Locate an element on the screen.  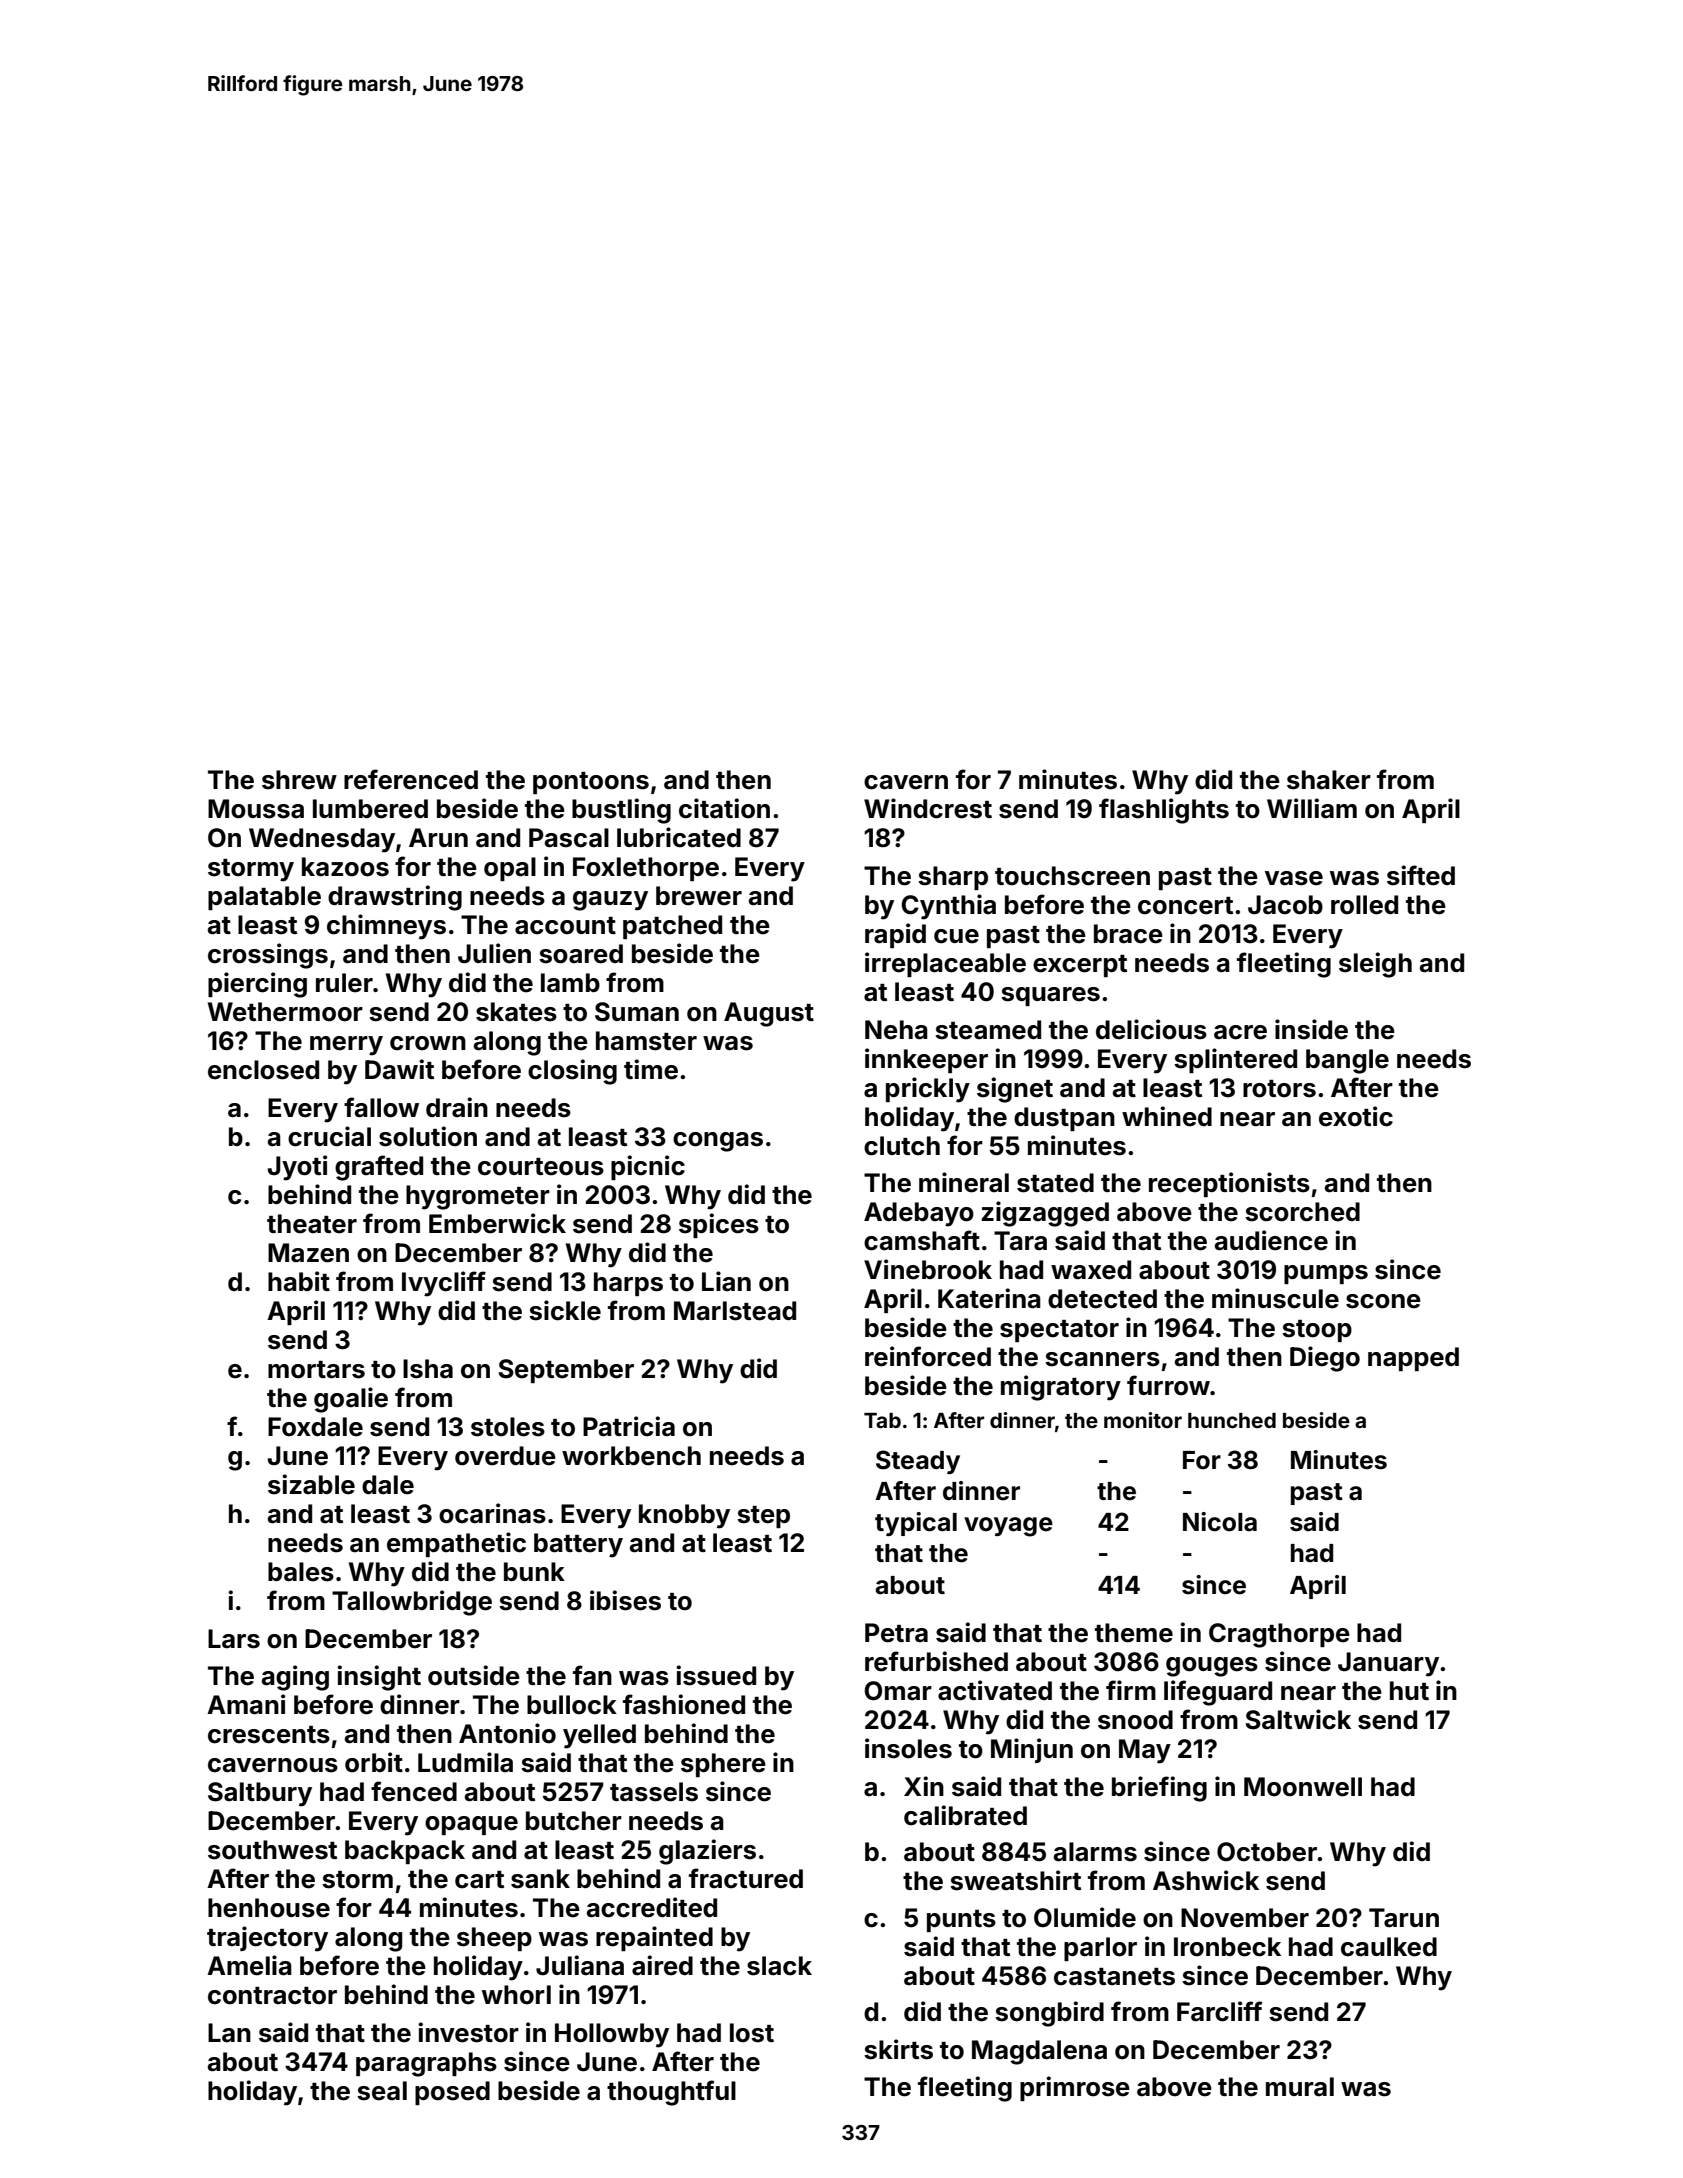
posed is located at coordinates (452, 2093).
